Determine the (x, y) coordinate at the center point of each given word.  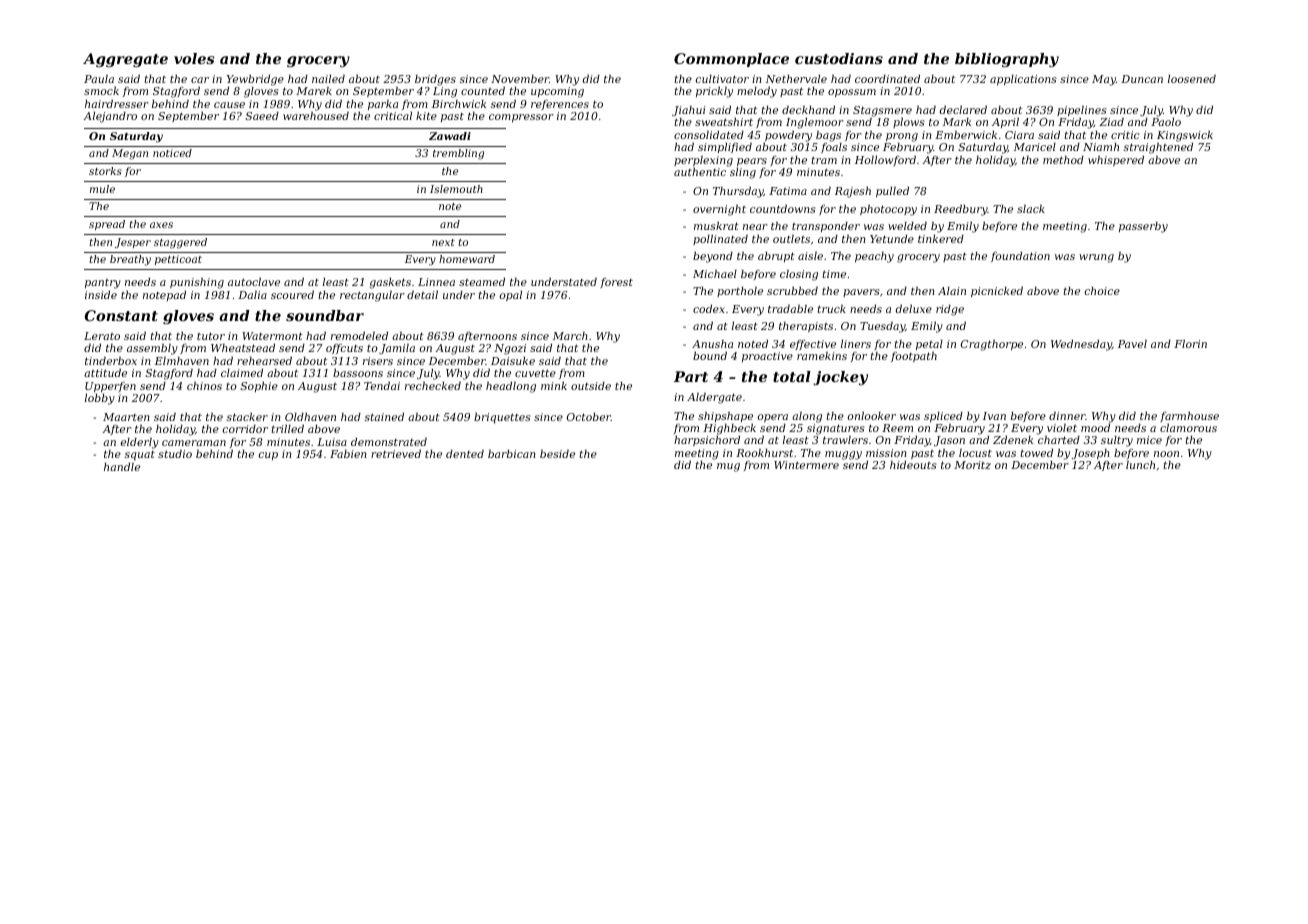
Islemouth (456, 189)
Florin (1190, 344)
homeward (467, 259)
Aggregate (125, 60)
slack (1031, 208)
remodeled (359, 335)
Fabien (348, 453)
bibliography (1007, 60)
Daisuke (513, 360)
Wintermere (806, 465)
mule (102, 189)
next (443, 242)
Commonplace (731, 60)
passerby (1143, 227)
